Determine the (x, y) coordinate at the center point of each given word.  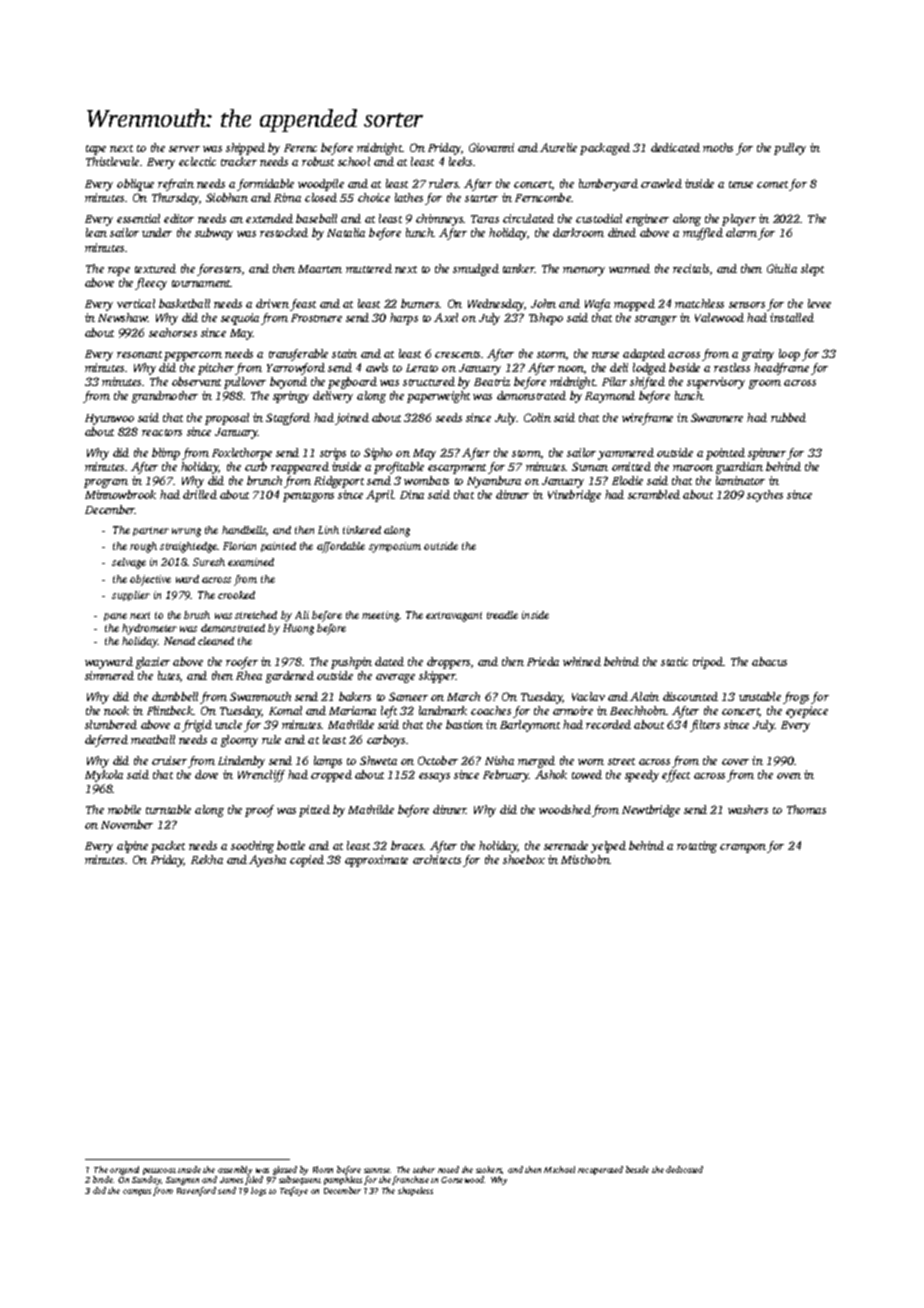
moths (718, 147)
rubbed (788, 417)
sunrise (377, 1170)
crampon (743, 848)
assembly (235, 1170)
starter (481, 198)
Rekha (207, 859)
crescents (457, 354)
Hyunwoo (109, 419)
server (184, 149)
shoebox (524, 859)
